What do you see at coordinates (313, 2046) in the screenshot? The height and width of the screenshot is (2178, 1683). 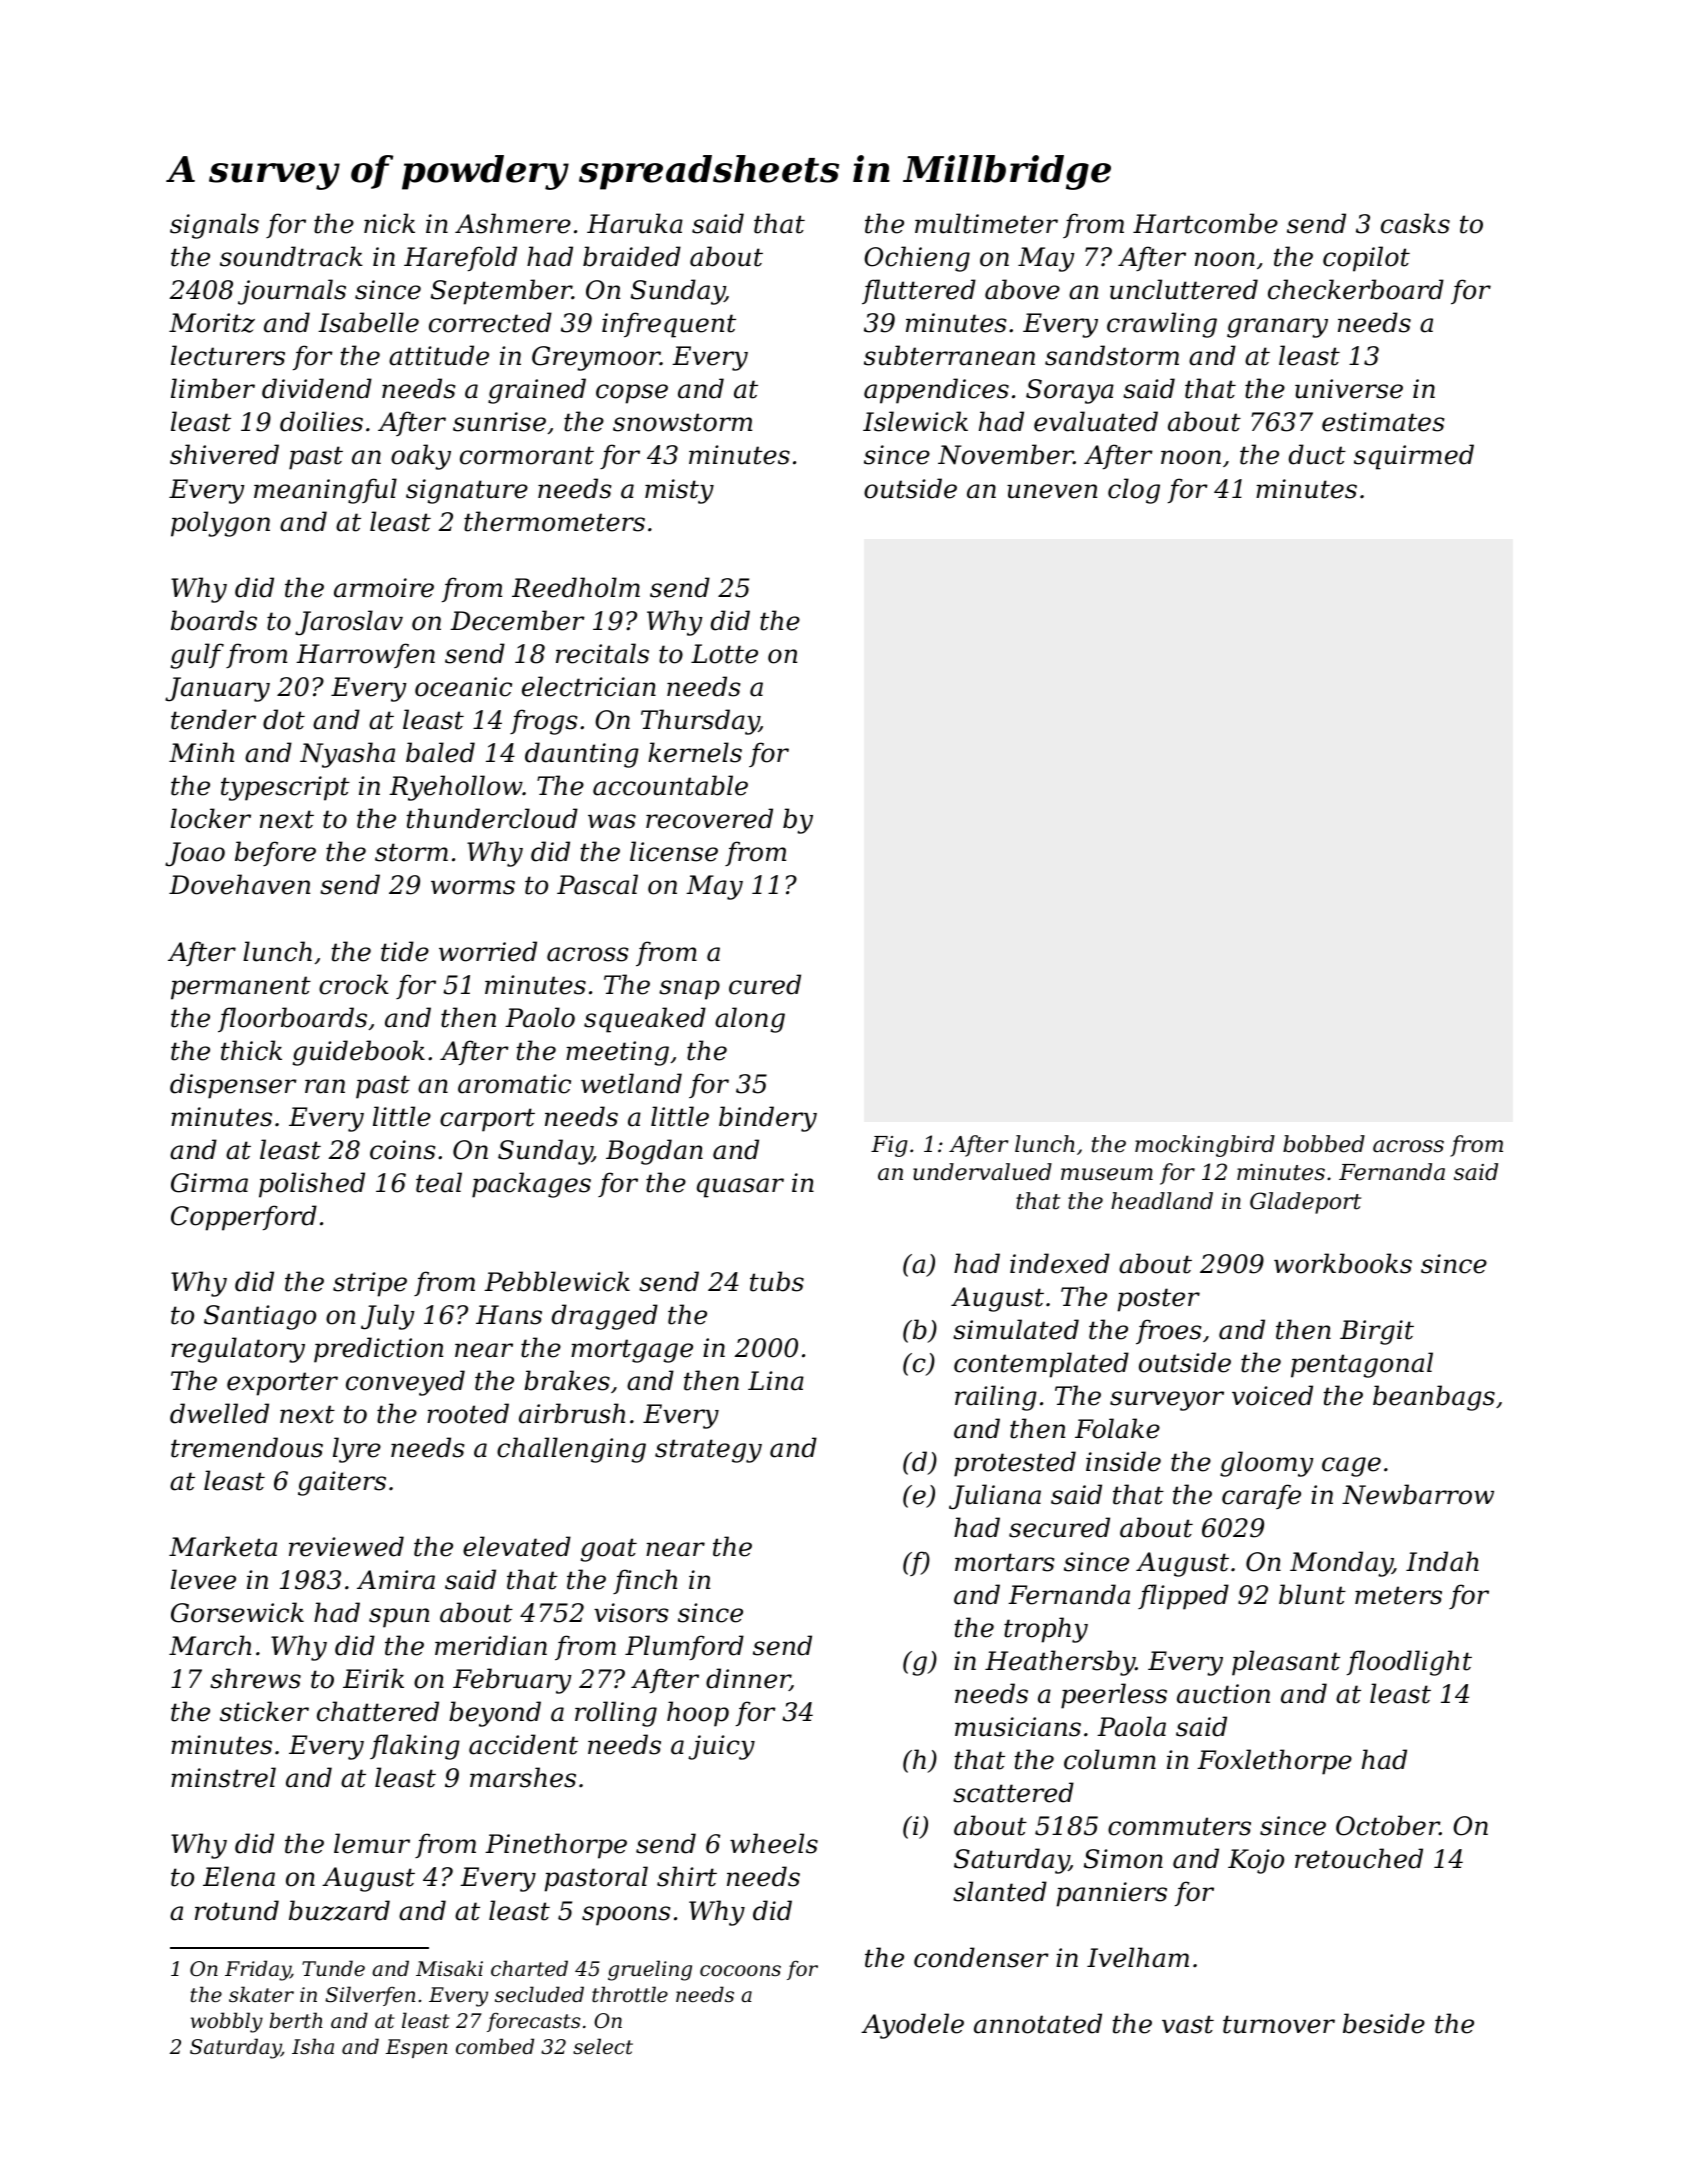 I see `Isha` at bounding box center [313, 2046].
